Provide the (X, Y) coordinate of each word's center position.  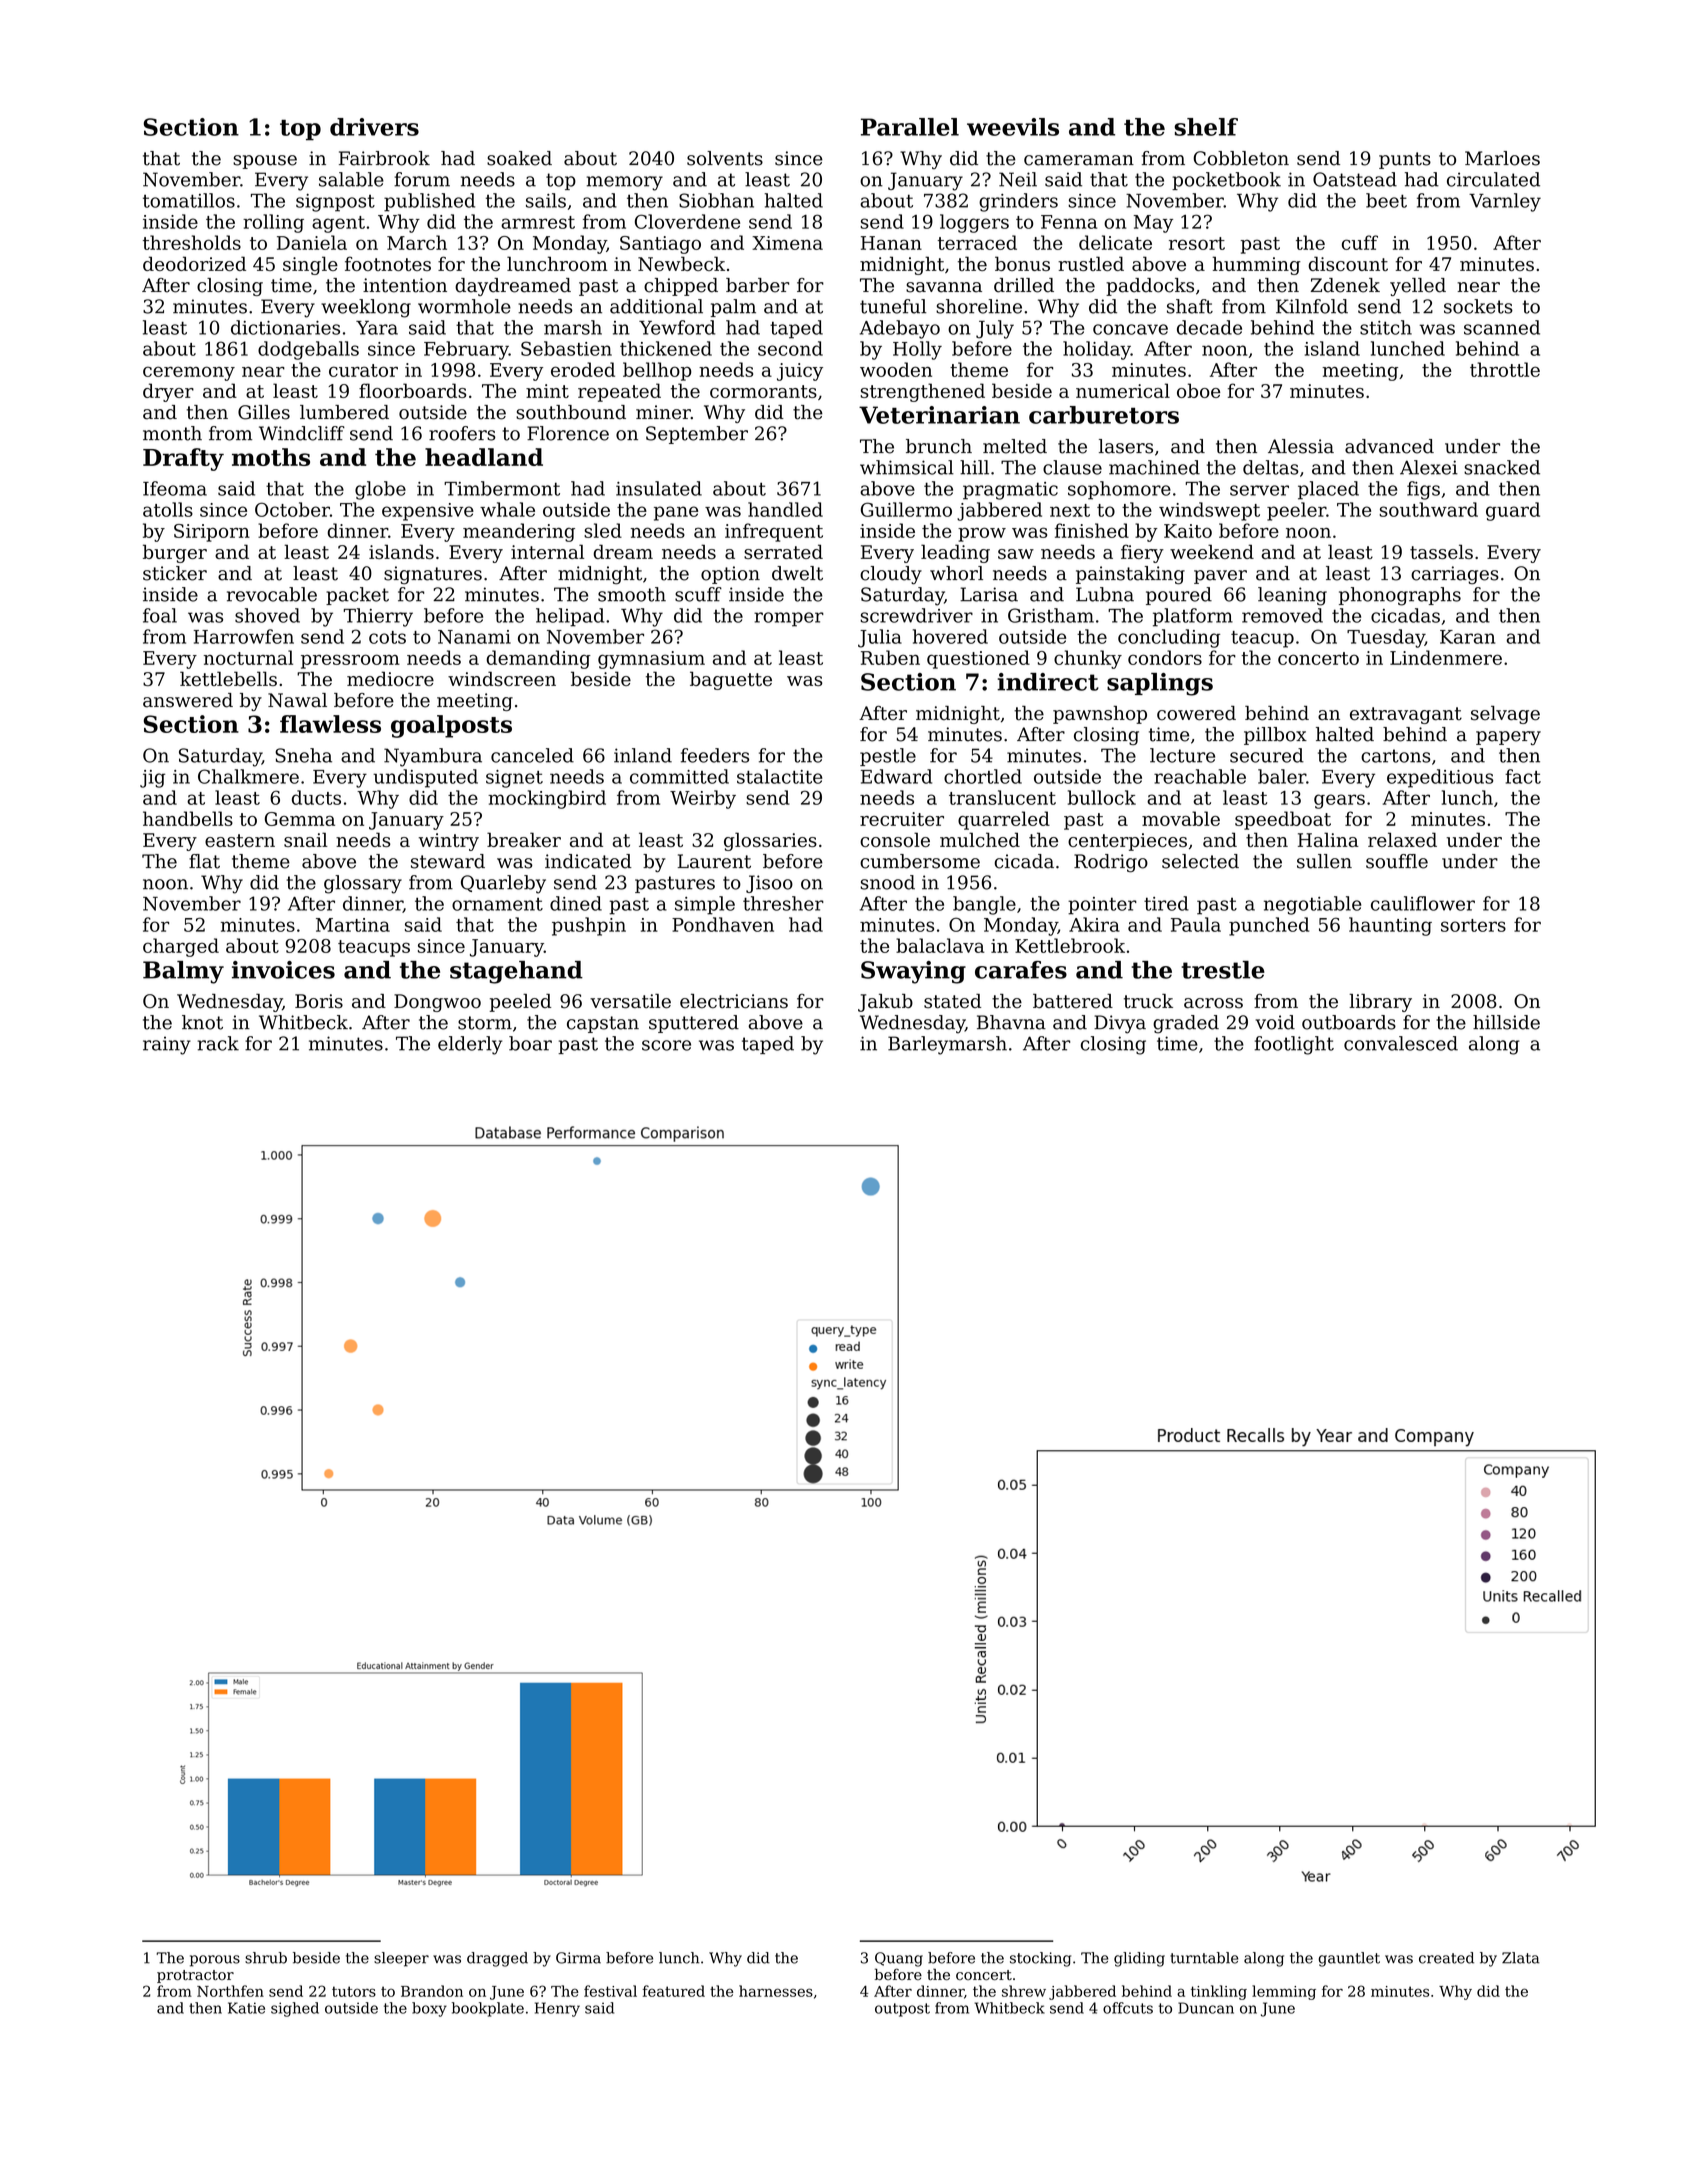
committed (679, 776)
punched (1269, 926)
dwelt (797, 573)
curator (363, 370)
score (666, 1045)
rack (218, 1043)
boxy (429, 2009)
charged (181, 947)
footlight (1294, 1045)
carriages (1455, 575)
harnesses (776, 1991)
